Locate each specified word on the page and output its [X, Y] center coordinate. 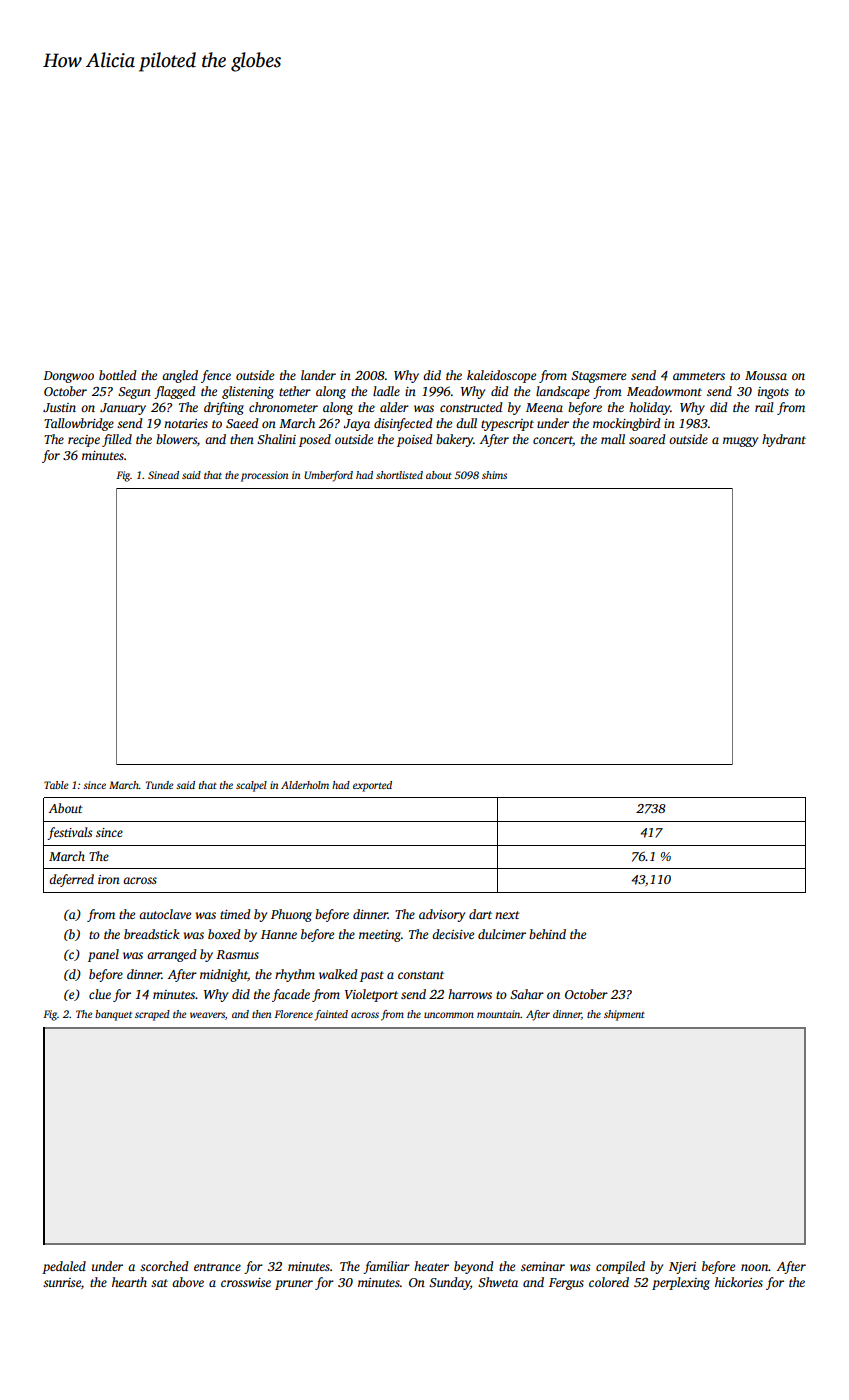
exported [372, 786]
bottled [117, 375]
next [507, 915]
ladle [386, 391]
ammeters [699, 376]
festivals [69, 833]
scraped [152, 1015]
